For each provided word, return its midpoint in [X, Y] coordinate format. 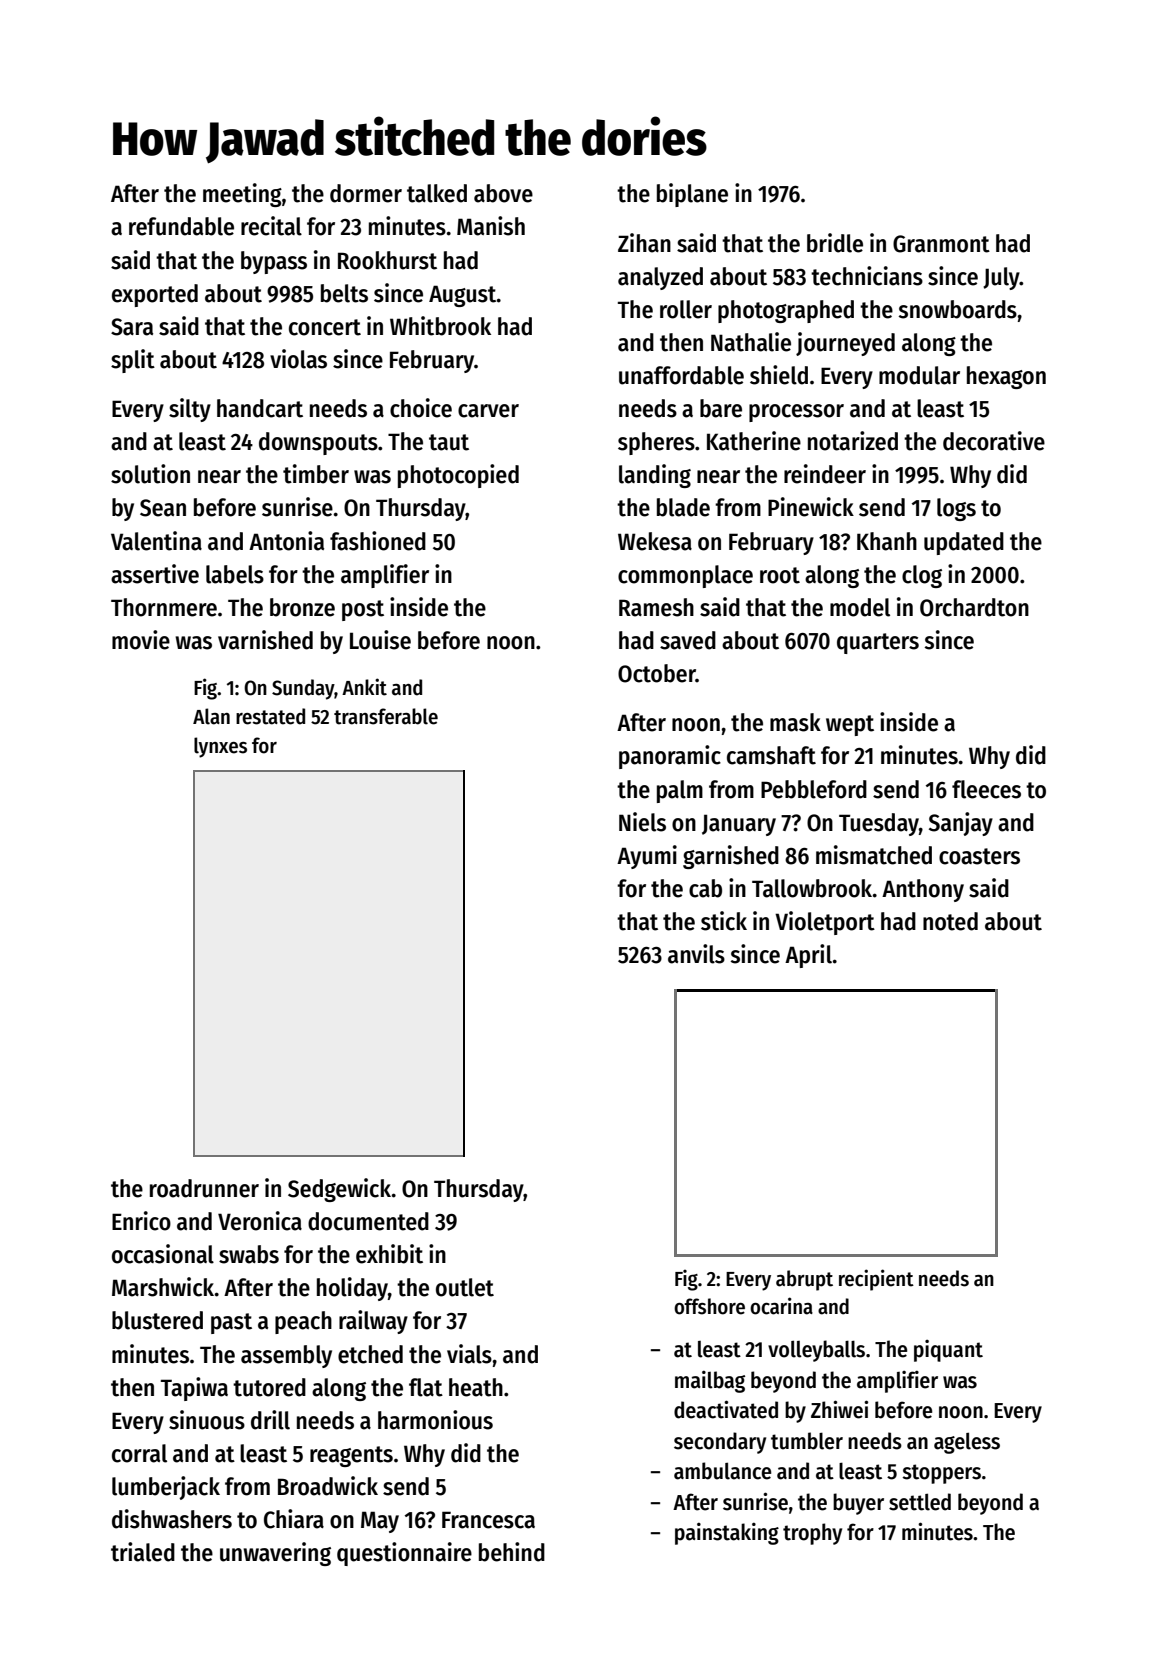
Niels [642, 822]
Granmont [941, 244]
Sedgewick [339, 1190]
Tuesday [879, 824]
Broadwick [328, 1486]
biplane [692, 195]
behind [512, 1552]
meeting [242, 195]
